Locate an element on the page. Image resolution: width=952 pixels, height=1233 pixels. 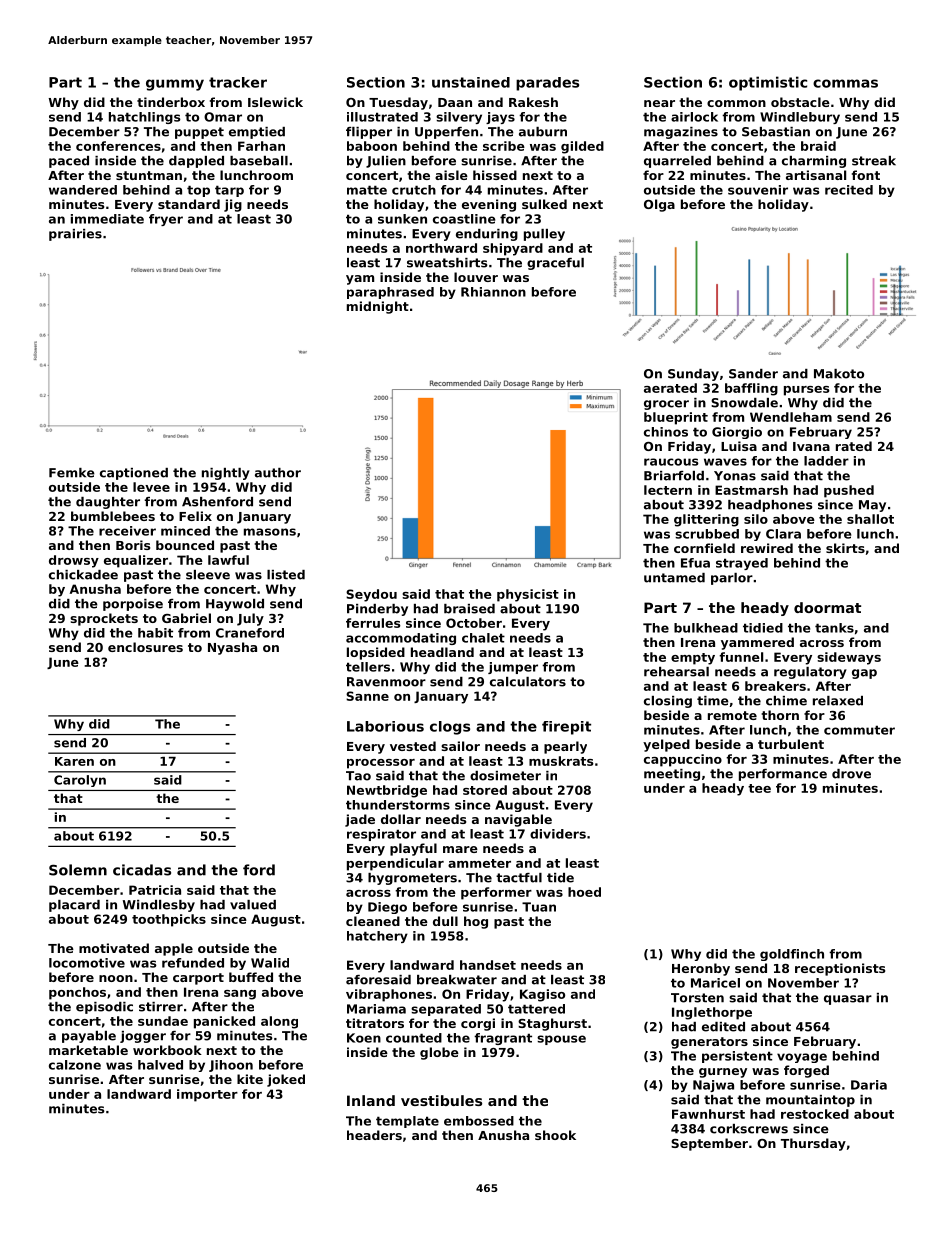
prairies is located at coordinates (75, 235).
